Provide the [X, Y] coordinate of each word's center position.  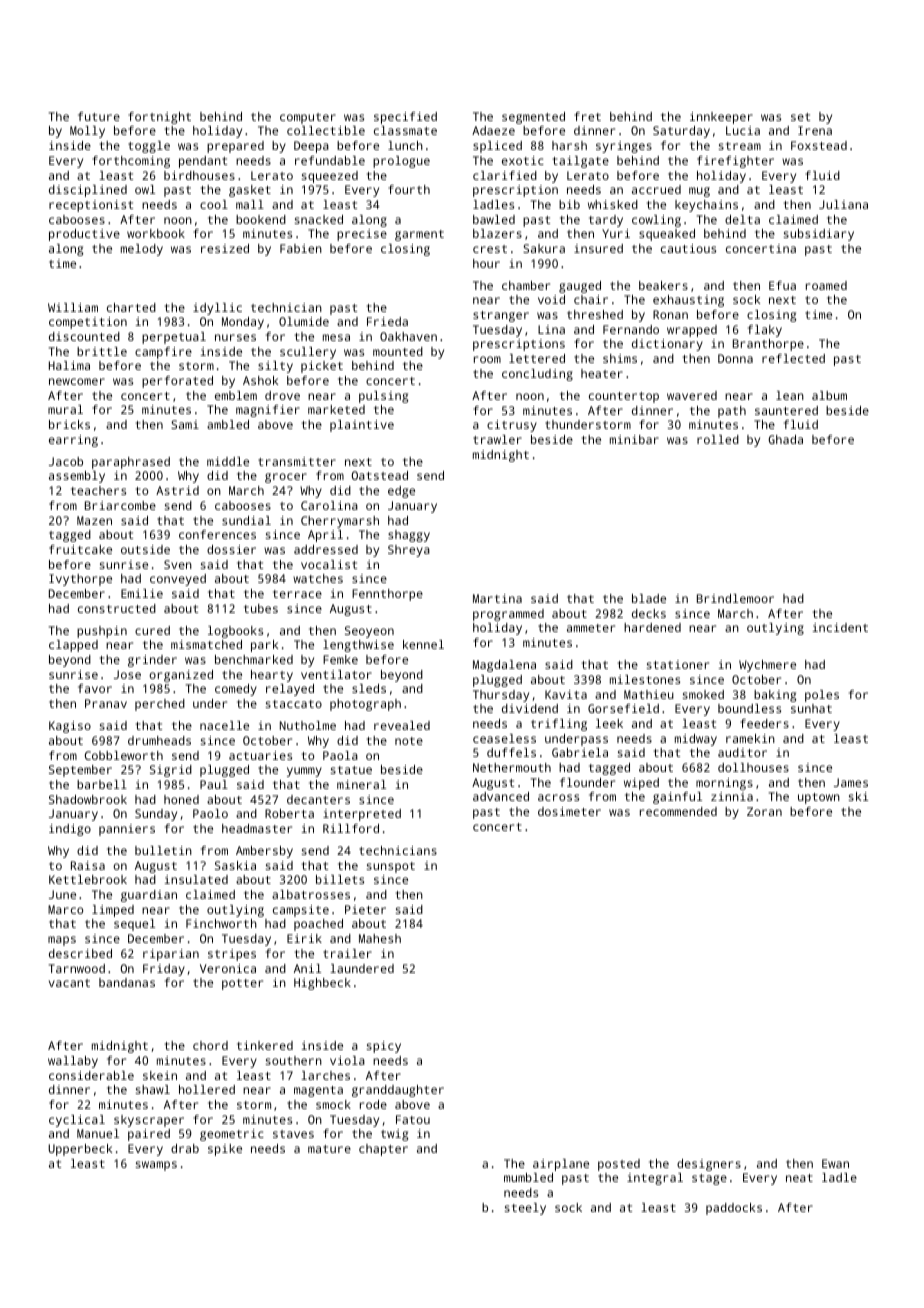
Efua [782, 285]
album [829, 395]
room [487, 359]
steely [525, 1209]
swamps [156, 1166]
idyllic [217, 309]
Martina [497, 598]
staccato [294, 704]
